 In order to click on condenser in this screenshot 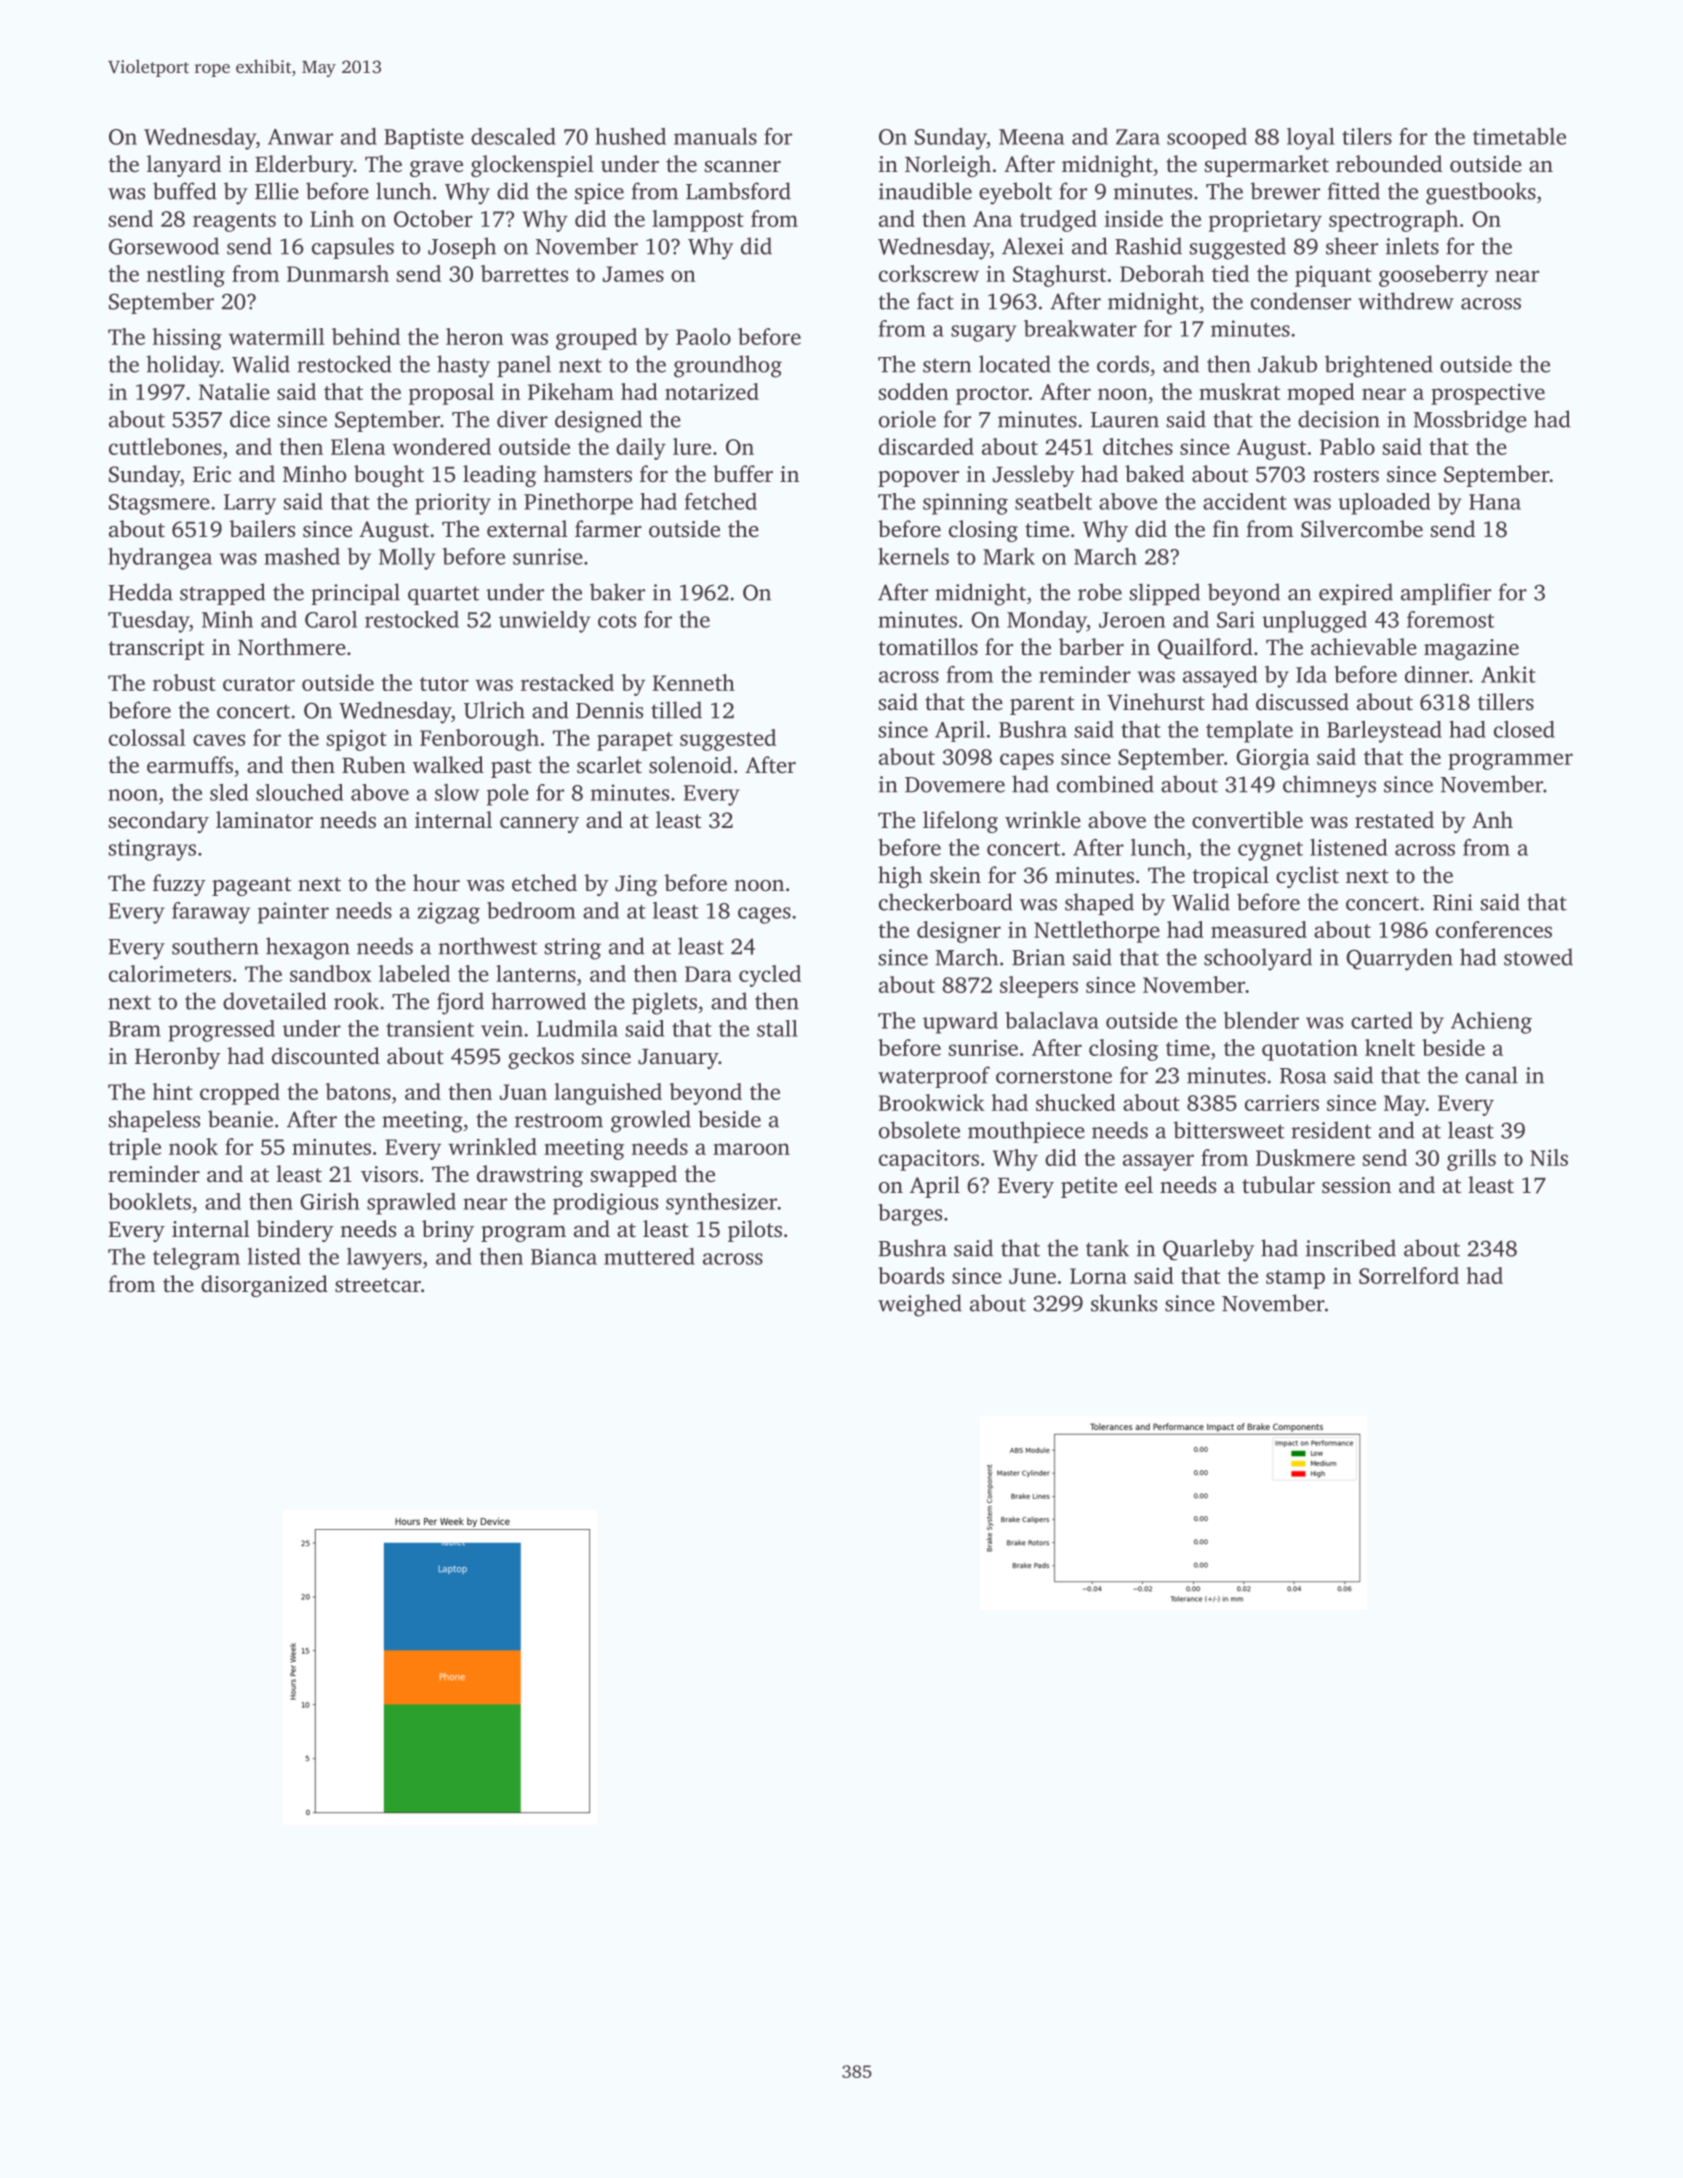, I will do `click(1301, 301)`.
